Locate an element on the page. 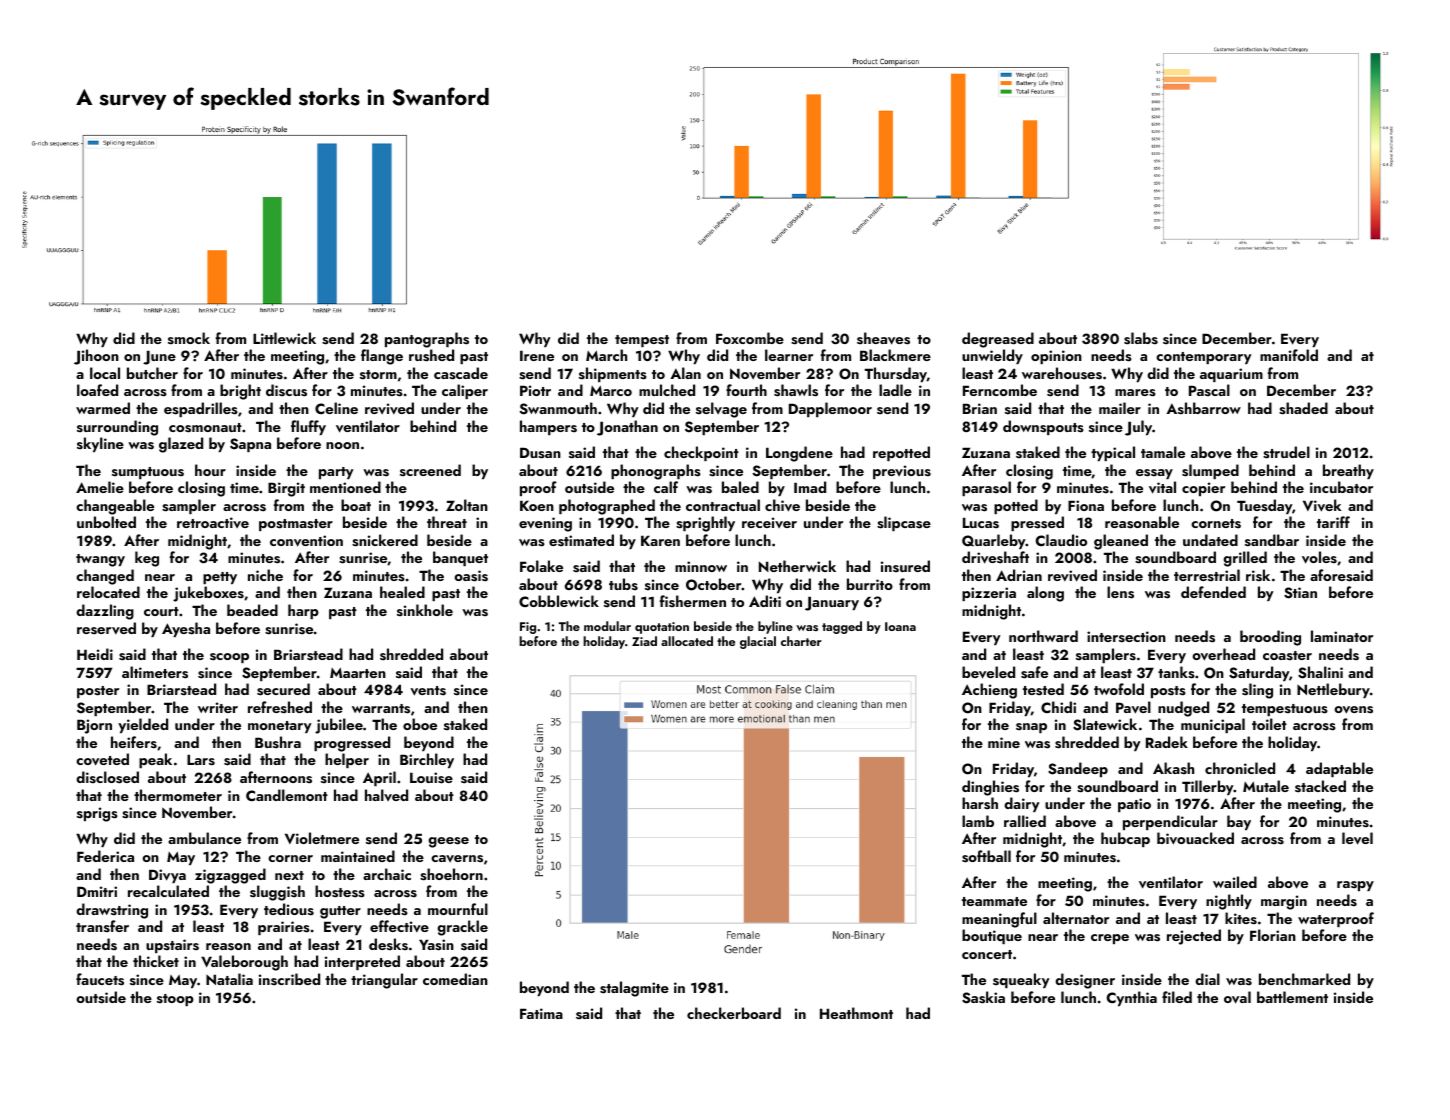 The height and width of the document is (1120, 1450). incubator is located at coordinates (1341, 487).
